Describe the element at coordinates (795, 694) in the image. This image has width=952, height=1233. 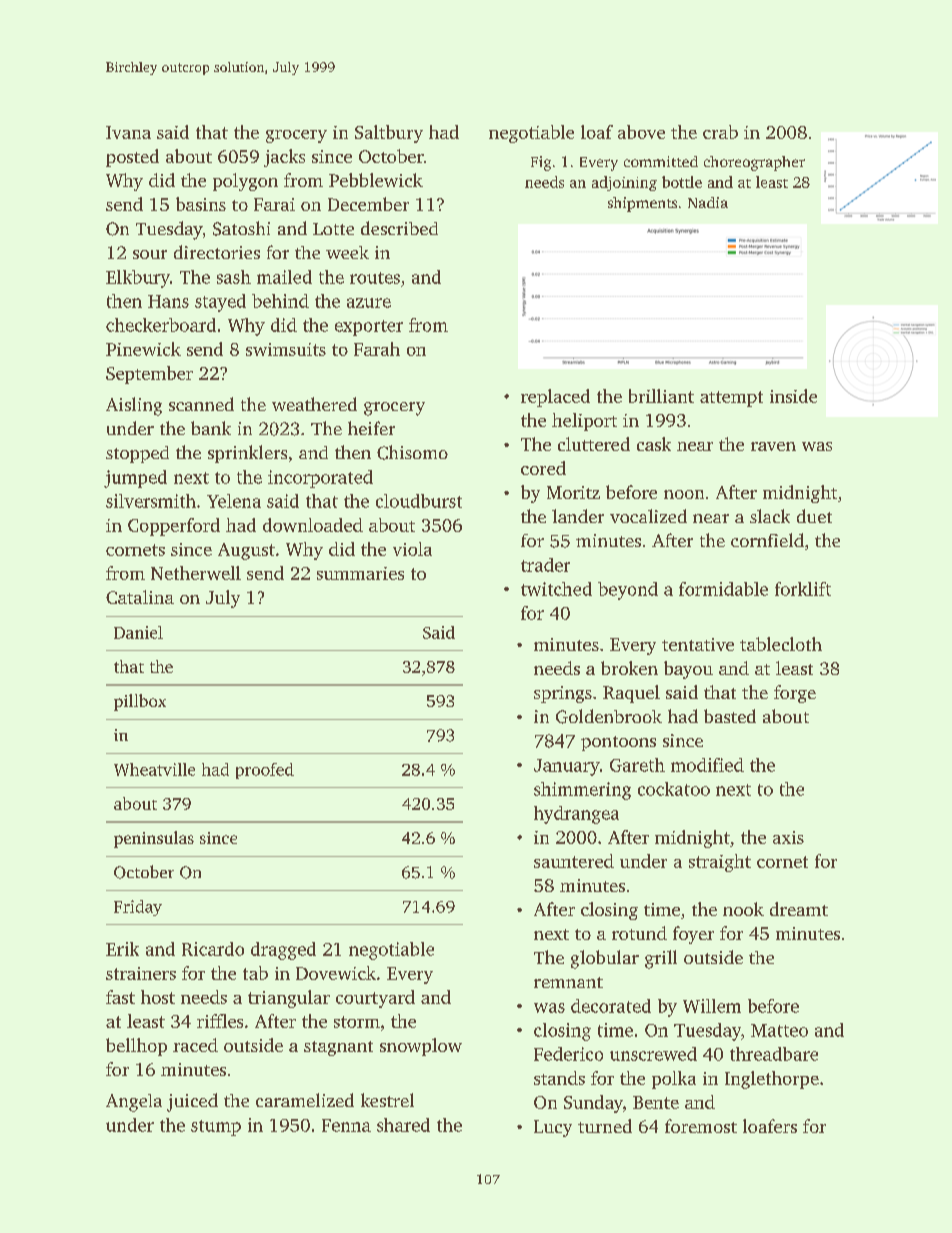
I see `forge` at that location.
